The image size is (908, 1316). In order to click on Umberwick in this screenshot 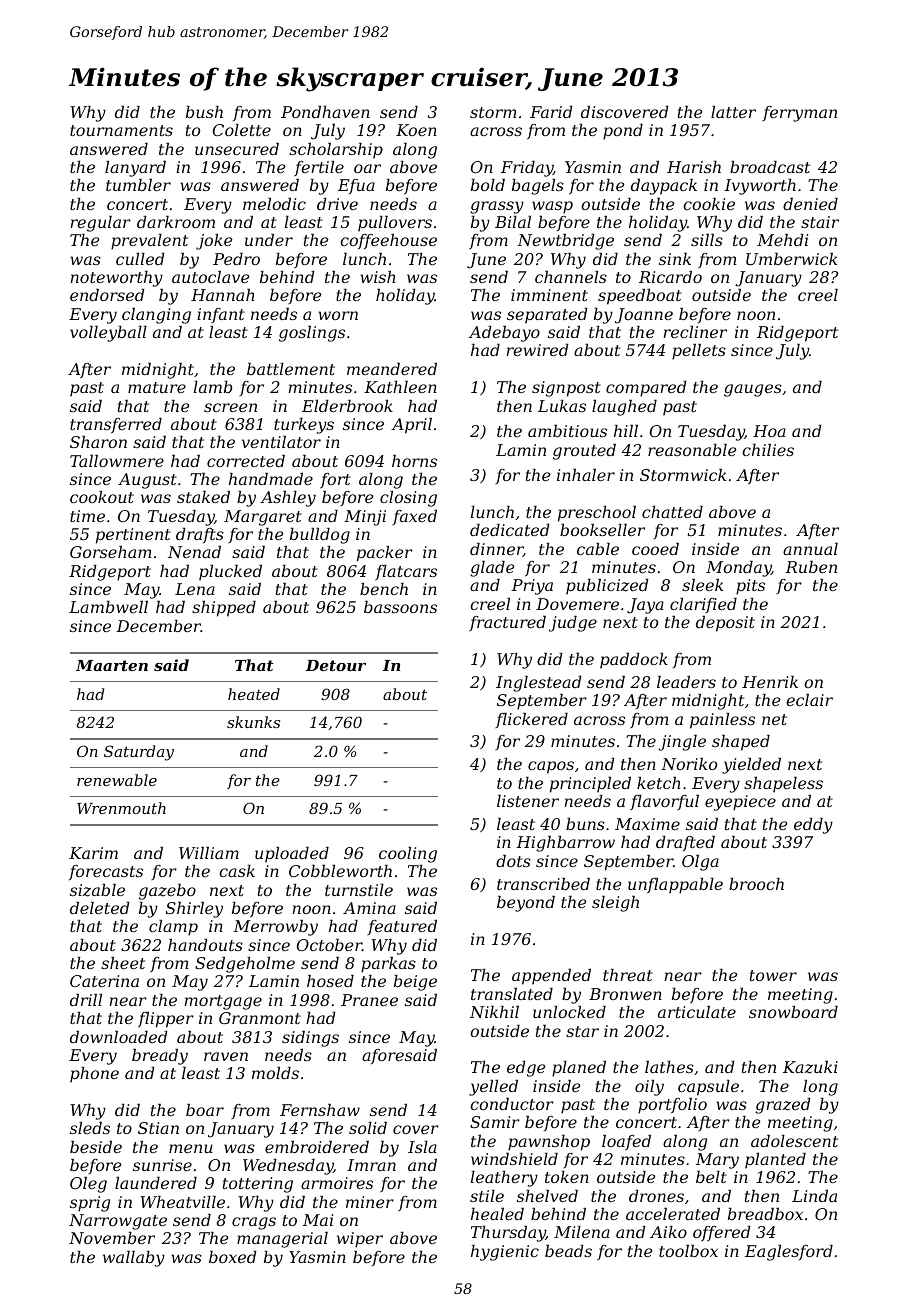, I will do `click(791, 259)`.
